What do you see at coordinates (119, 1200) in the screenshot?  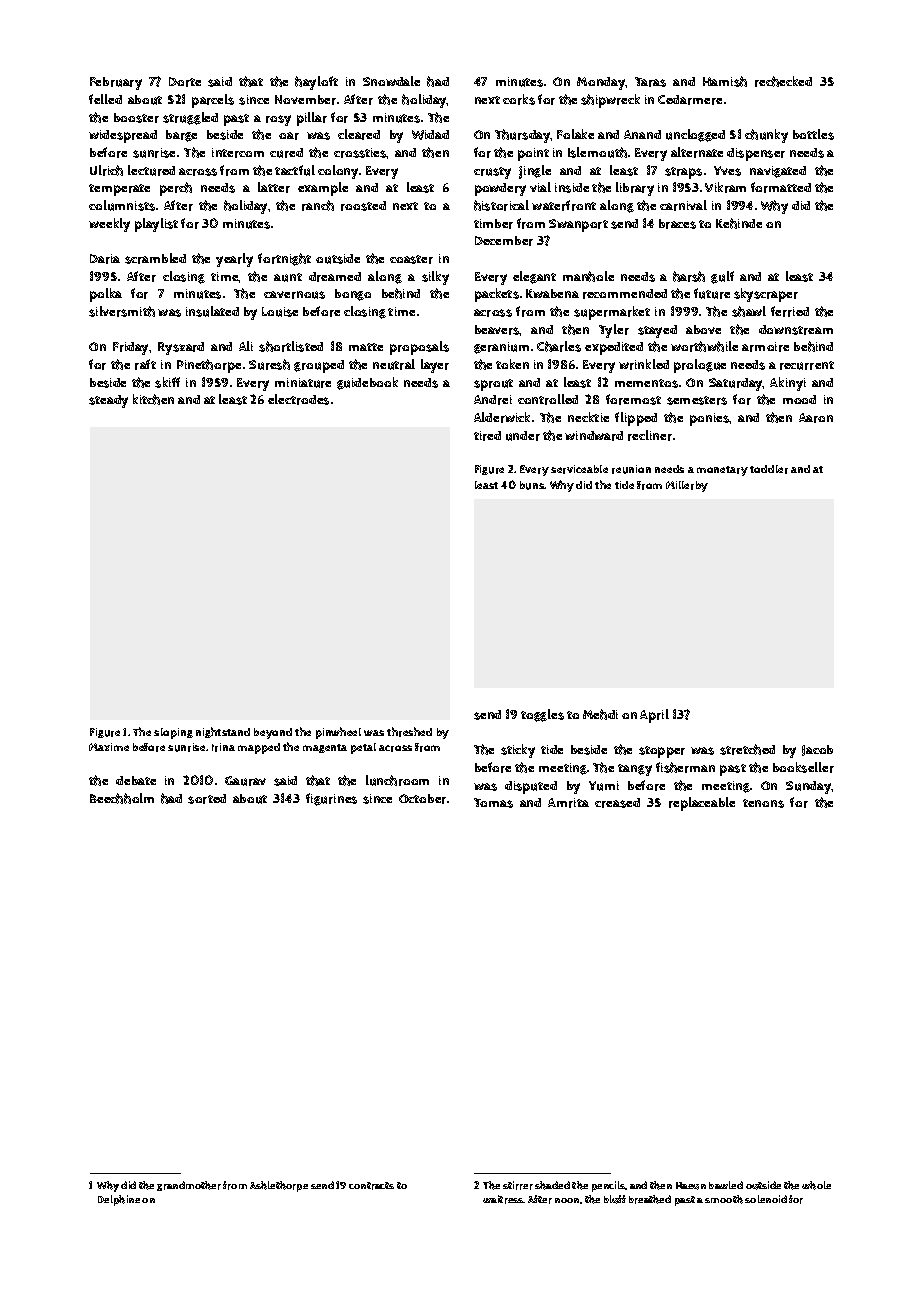 I see `Delphine` at bounding box center [119, 1200].
